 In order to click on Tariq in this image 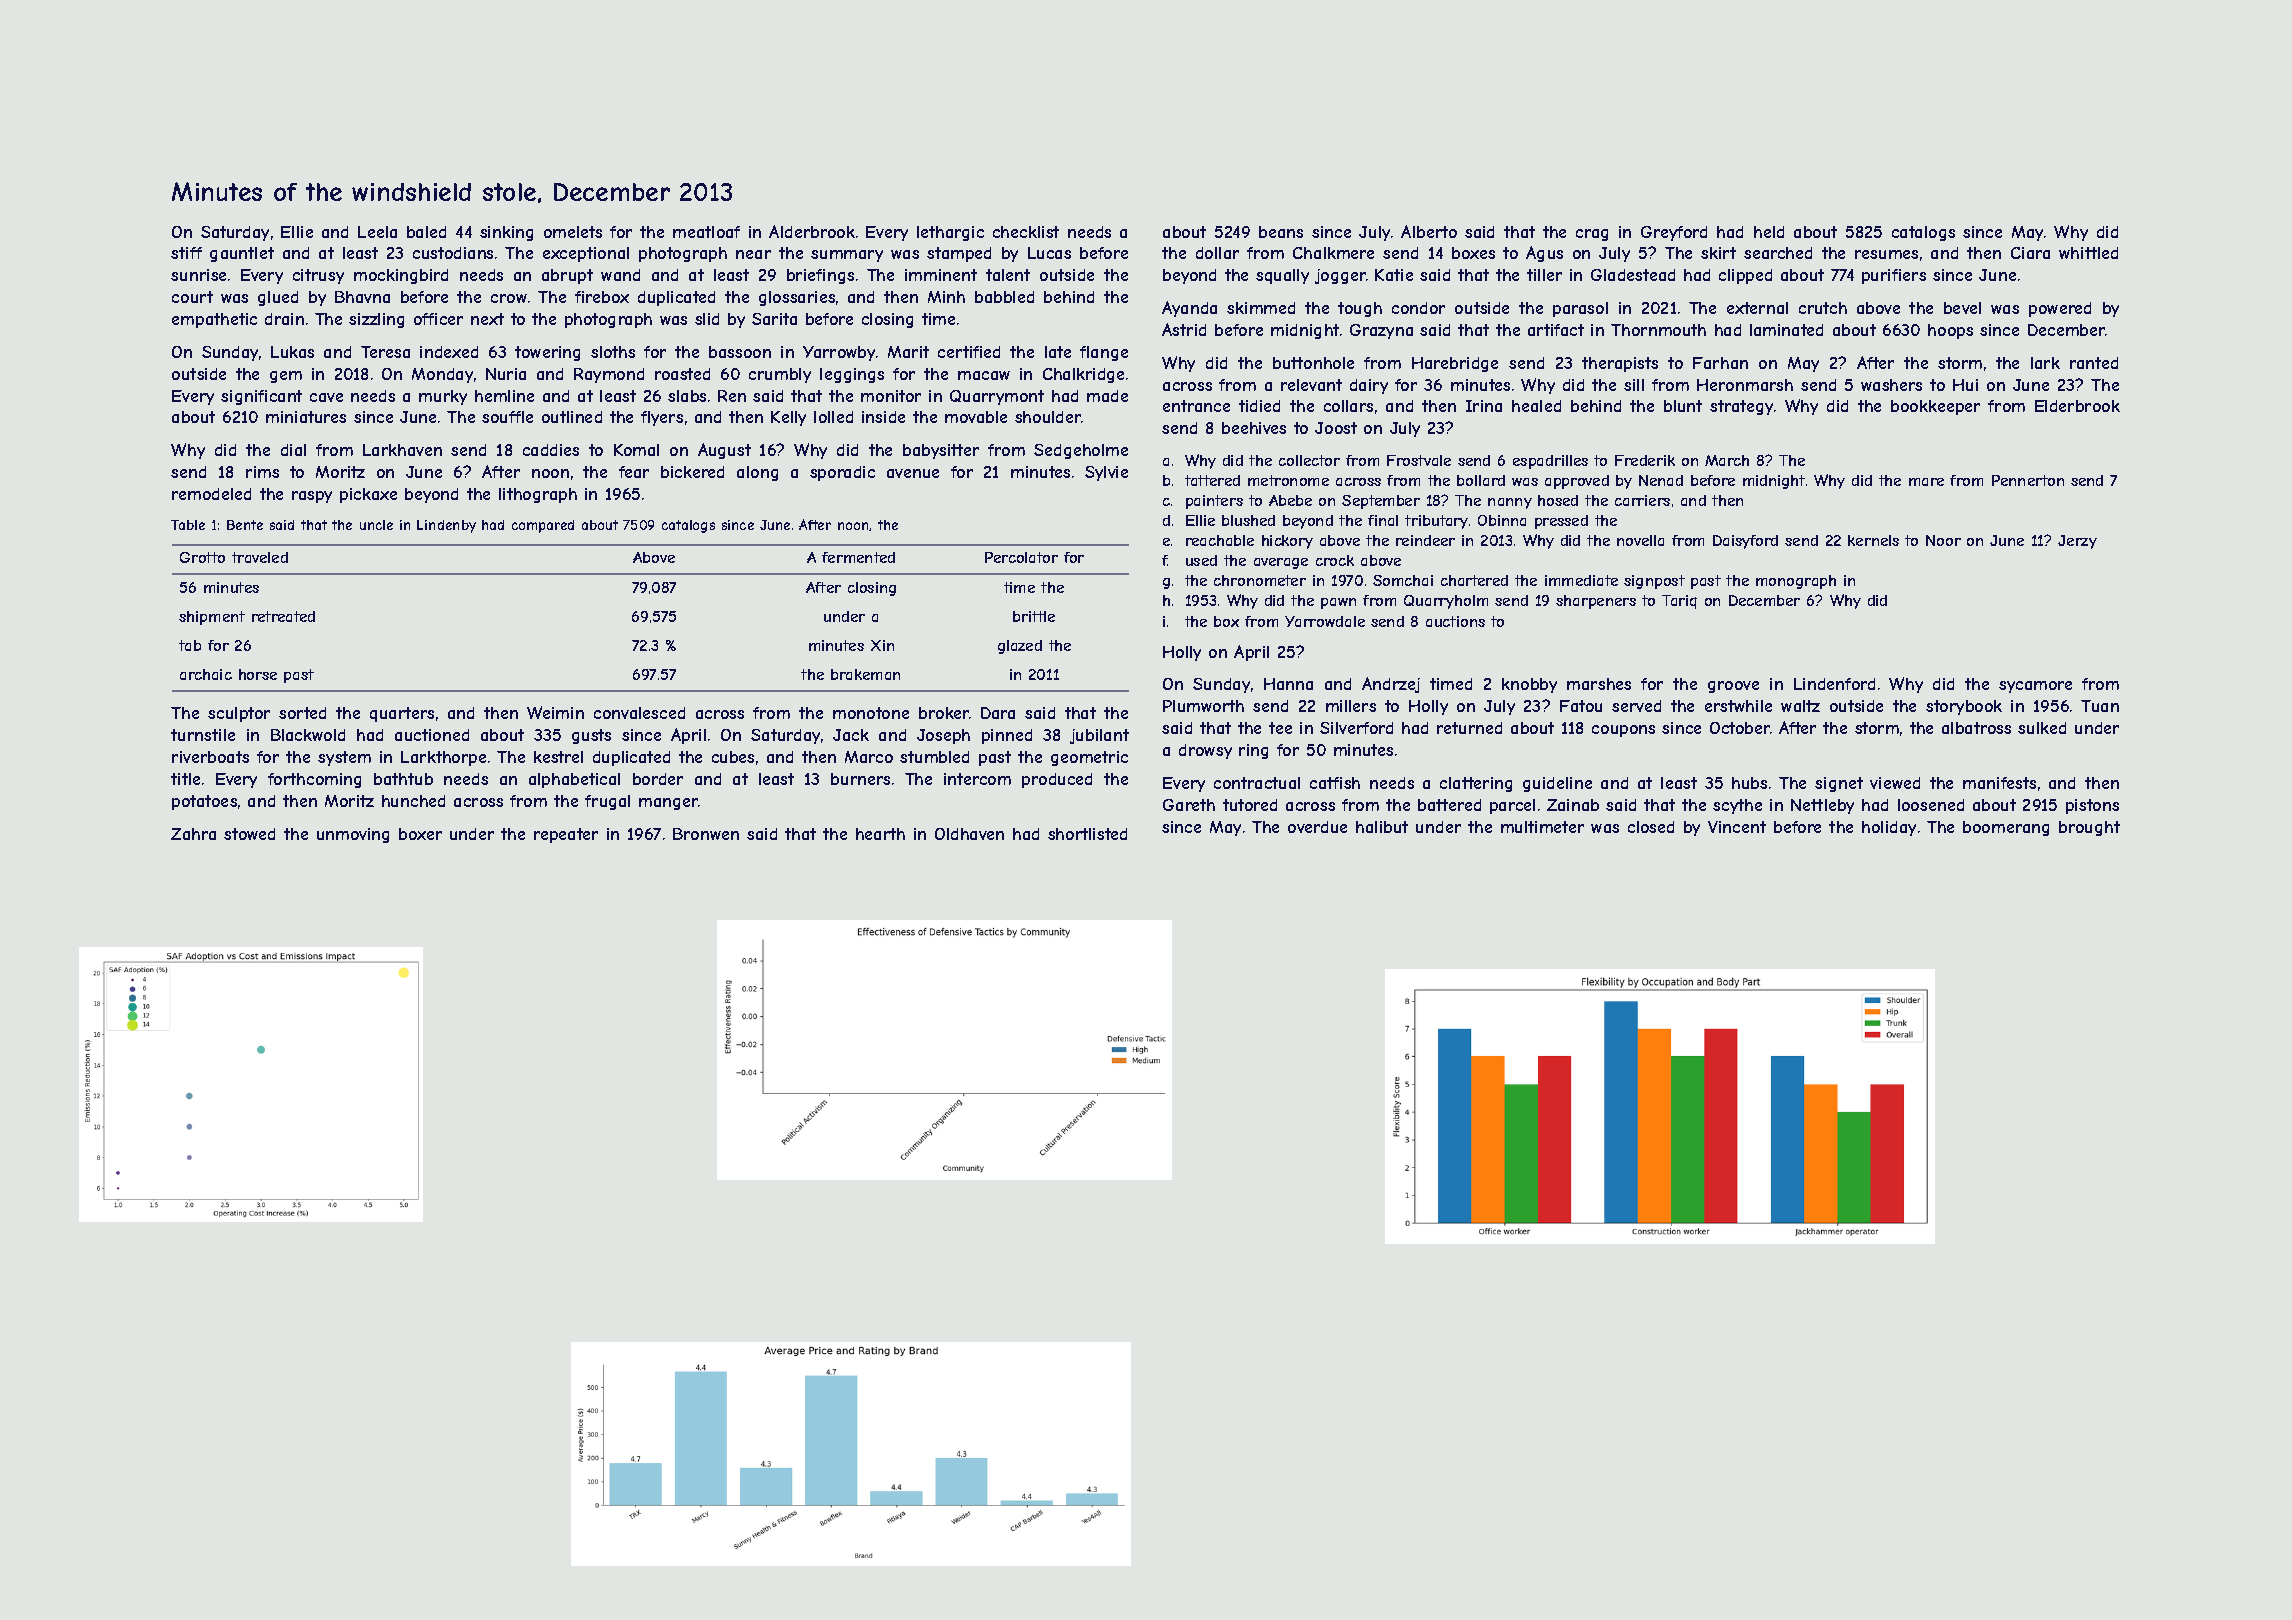, I will do `click(1679, 602)`.
